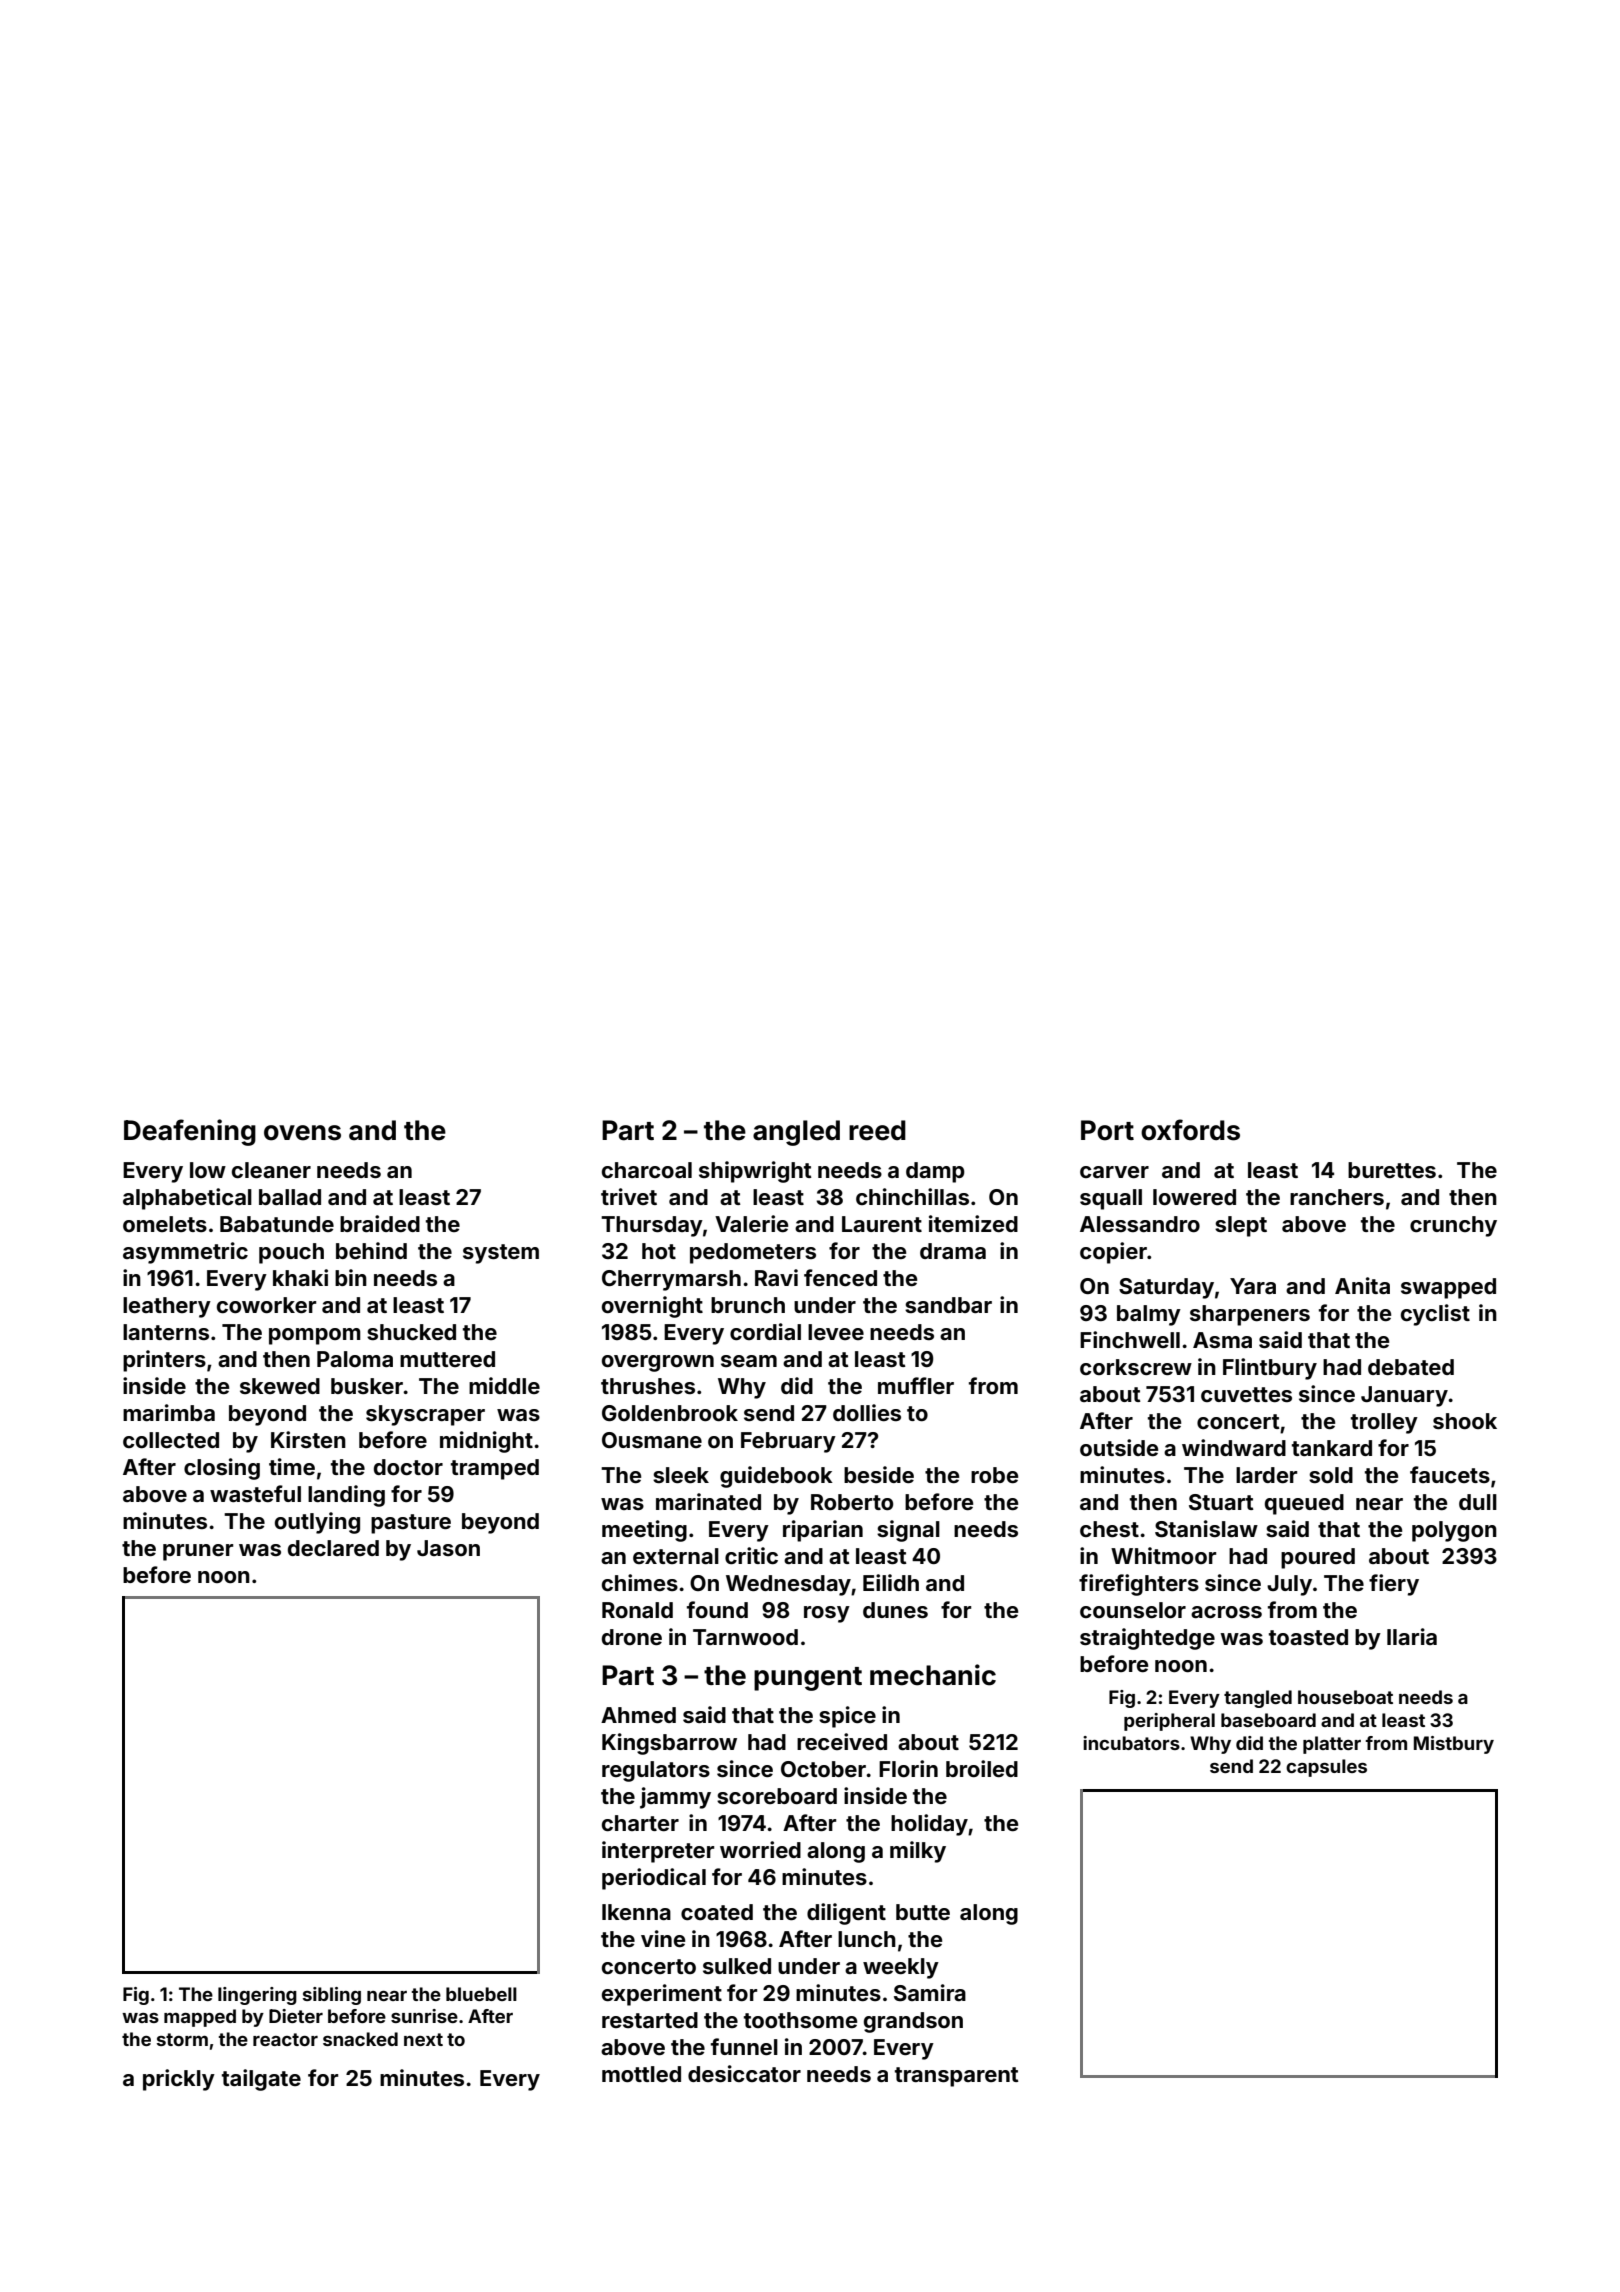 The height and width of the screenshot is (2292, 1620). I want to click on debated, so click(1411, 1367).
